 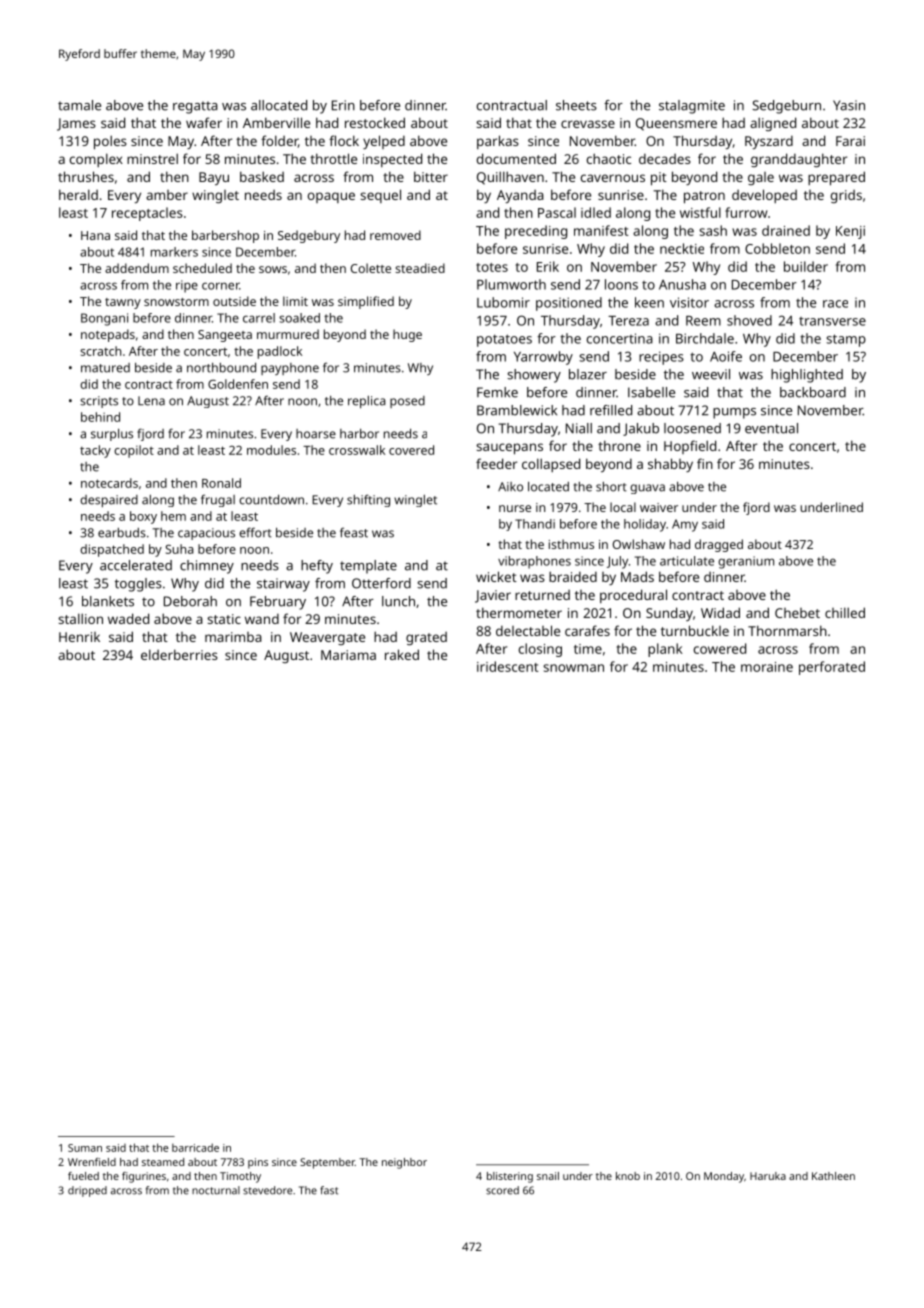 I want to click on September, so click(x=327, y=1163).
